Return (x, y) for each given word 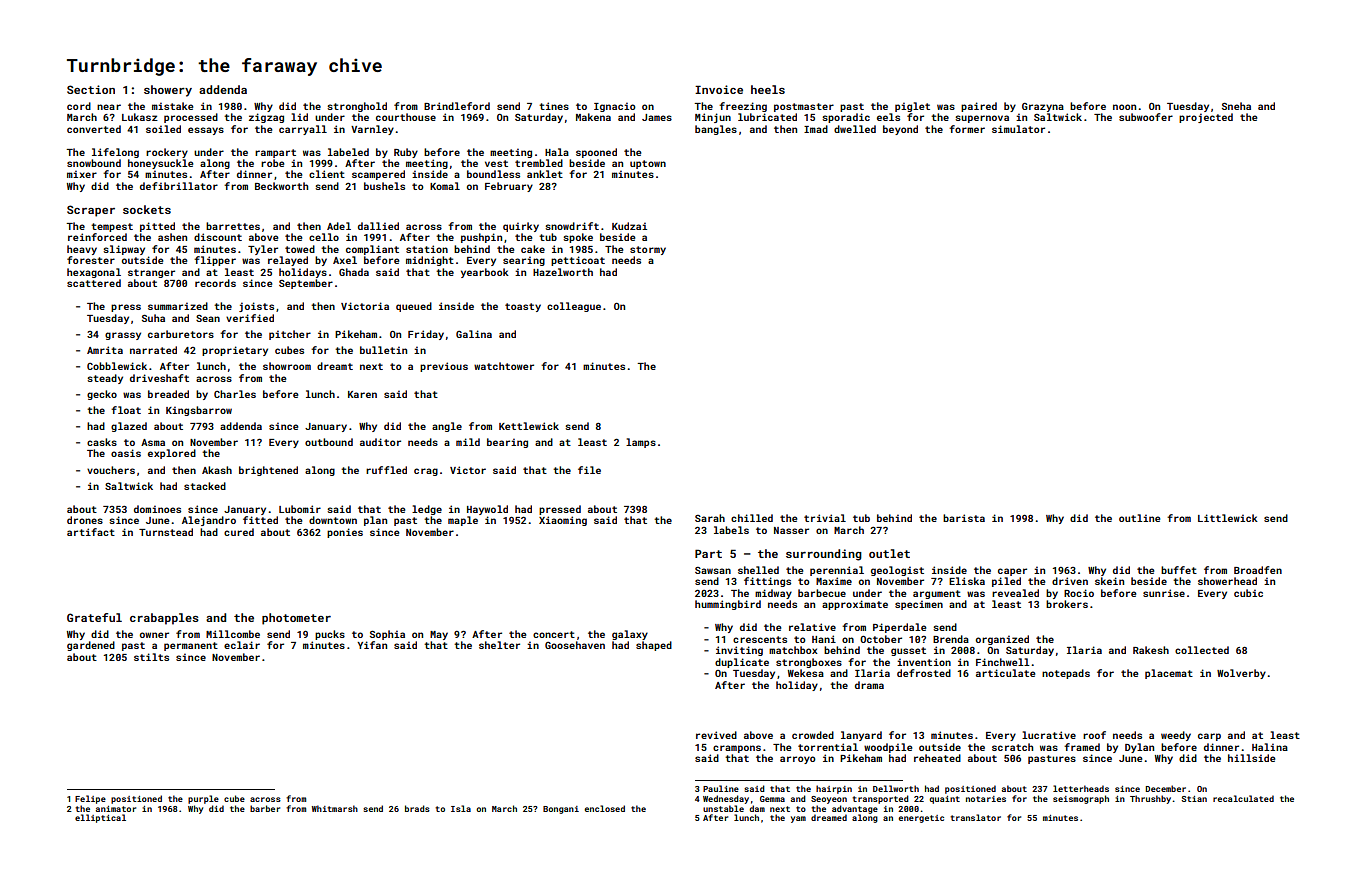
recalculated (1243, 798)
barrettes (233, 226)
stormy (648, 250)
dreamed (829, 817)
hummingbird (728, 605)
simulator (1018, 129)
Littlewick (1228, 518)
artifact (91, 532)
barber (265, 808)
